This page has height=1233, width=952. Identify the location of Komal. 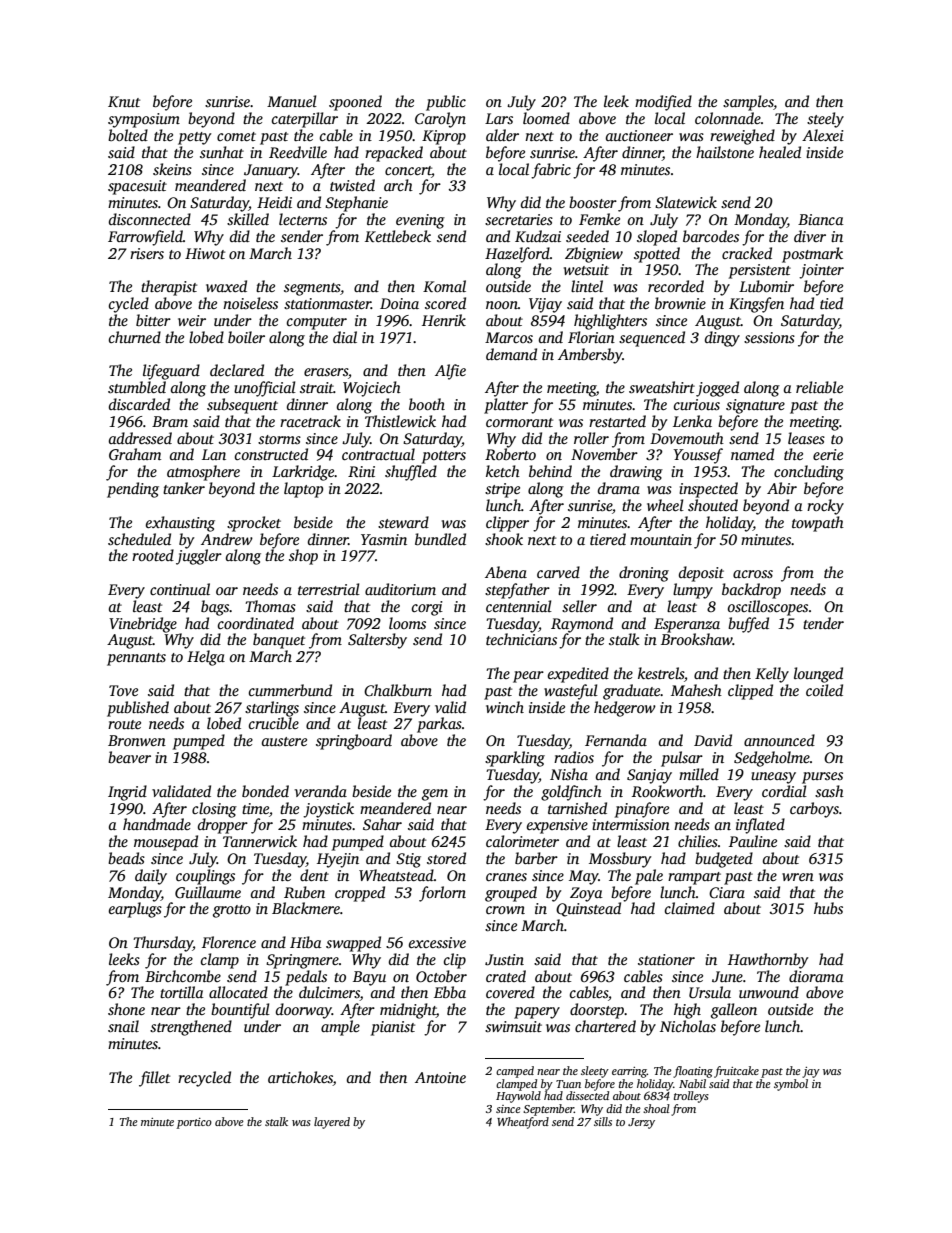
(444, 286).
